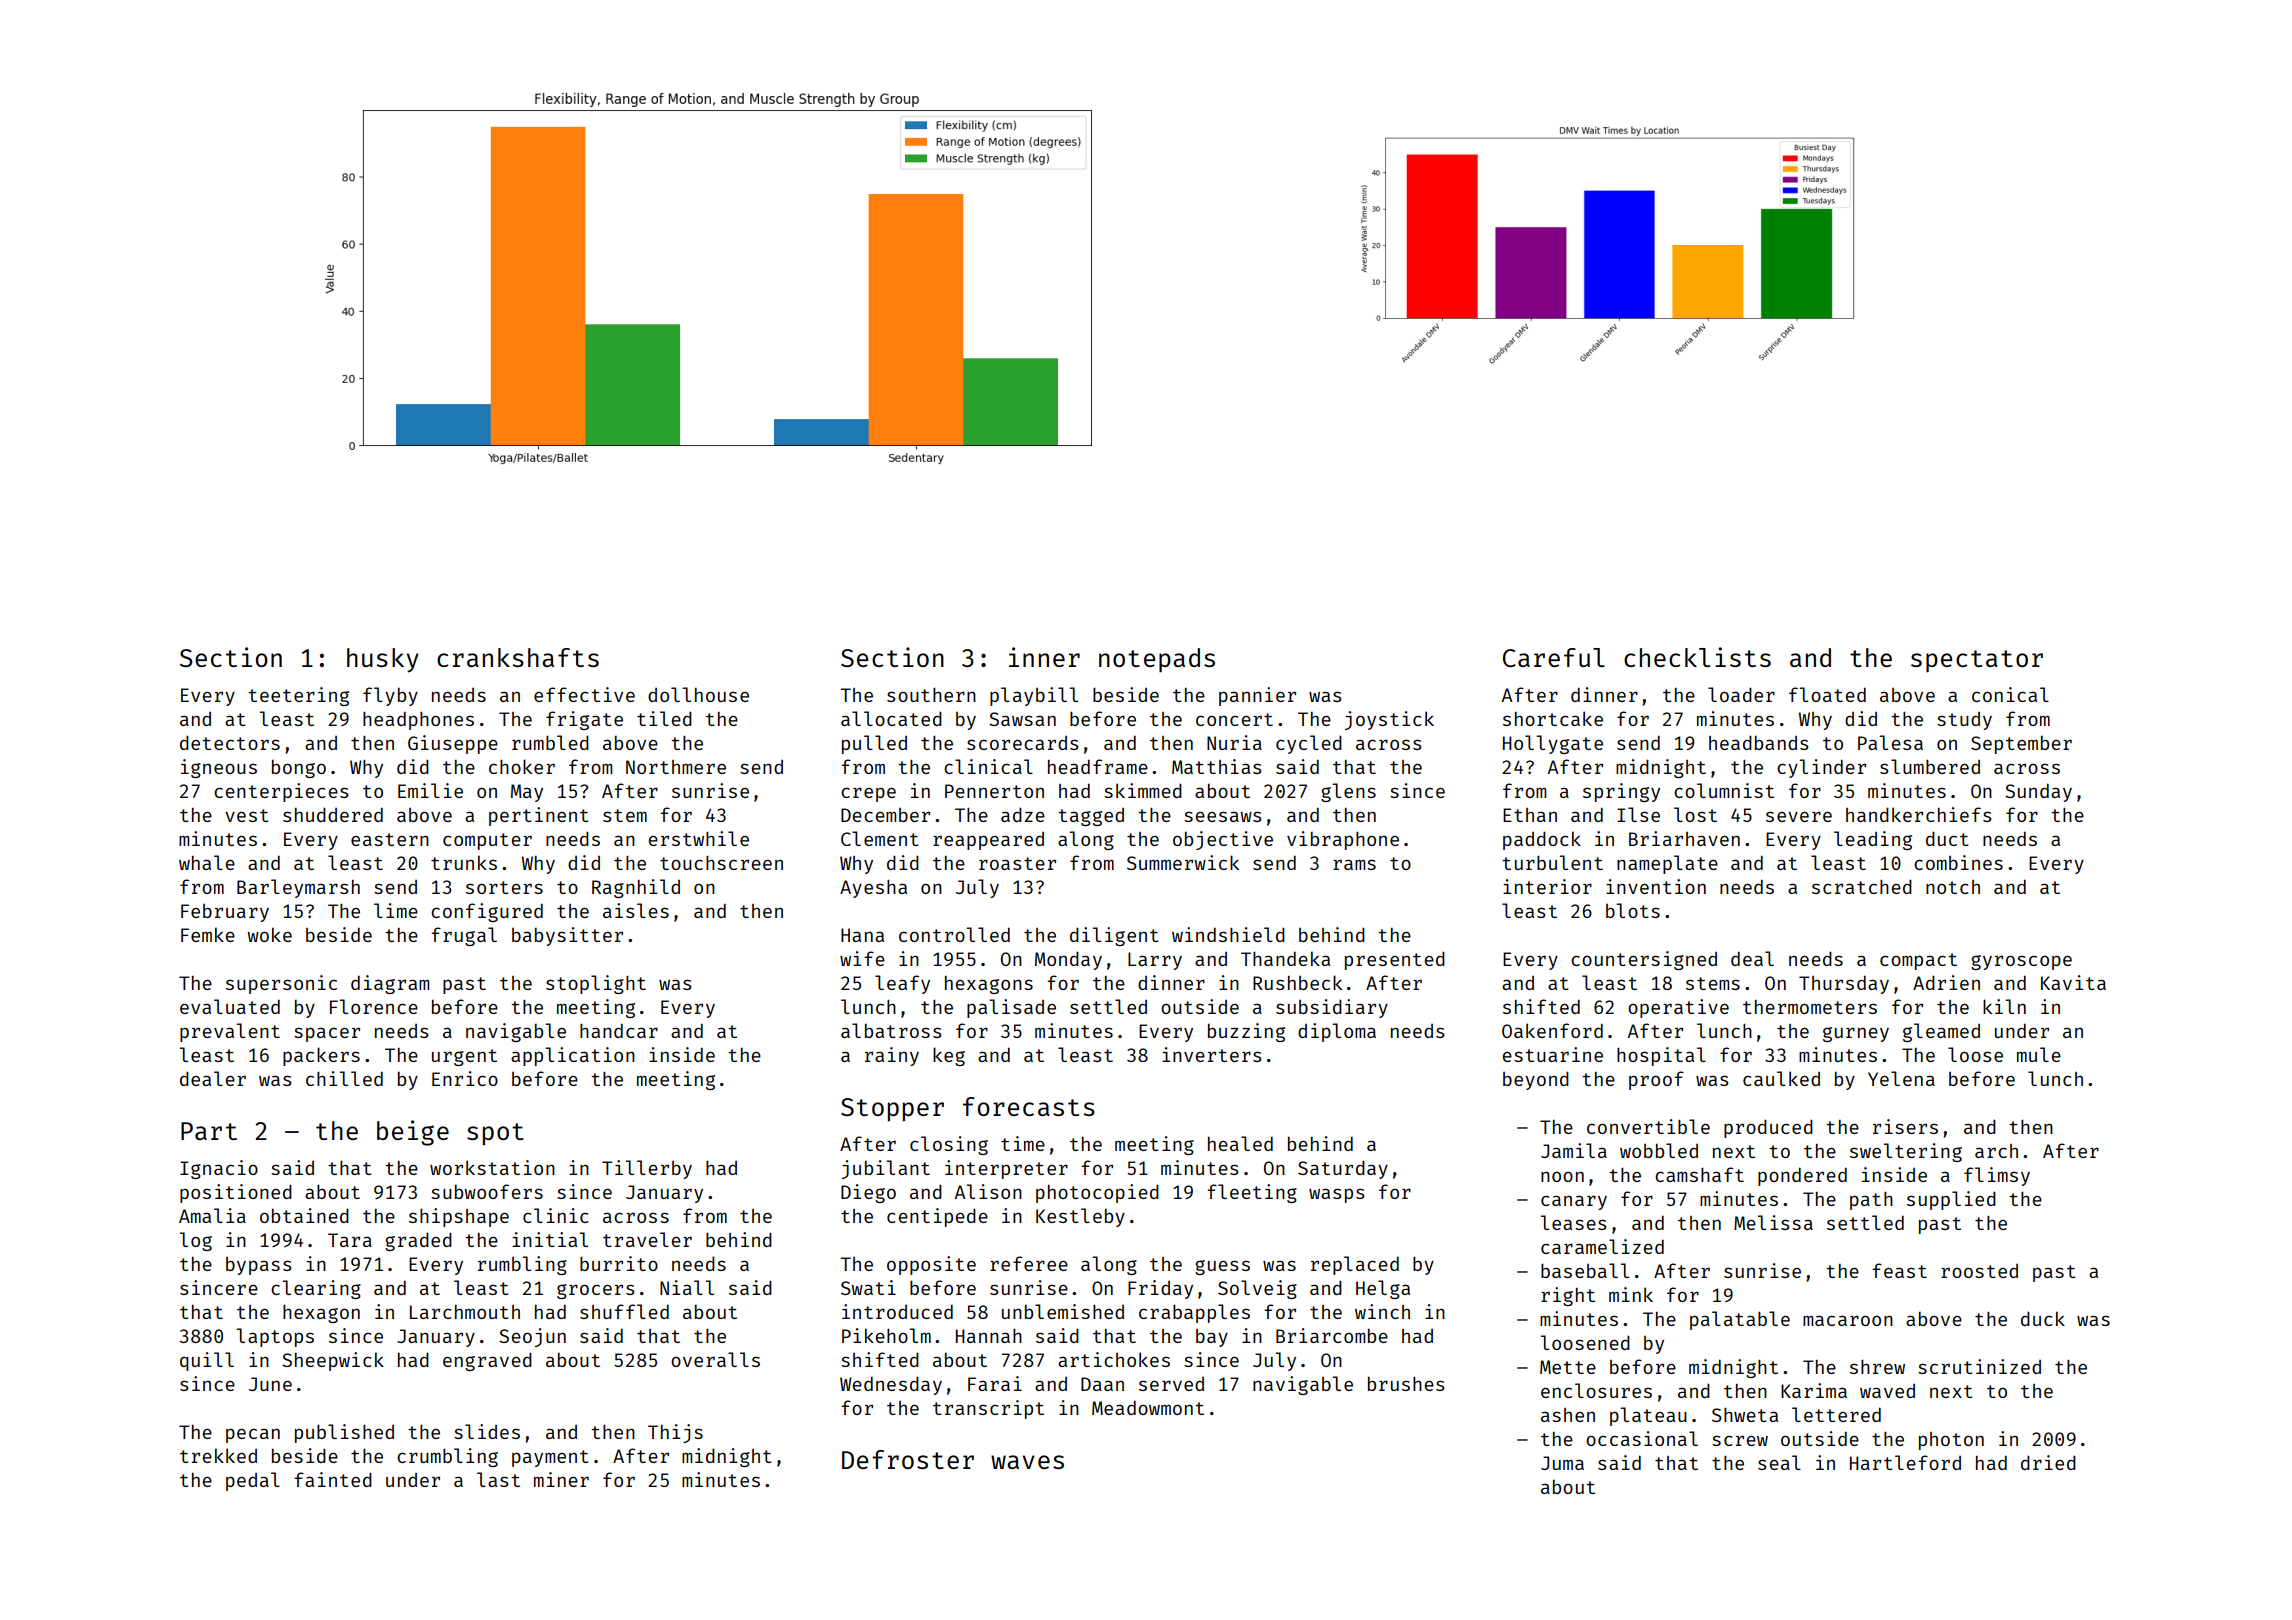  Describe the element at coordinates (1901, 1078) in the screenshot. I see `Yelena` at that location.
